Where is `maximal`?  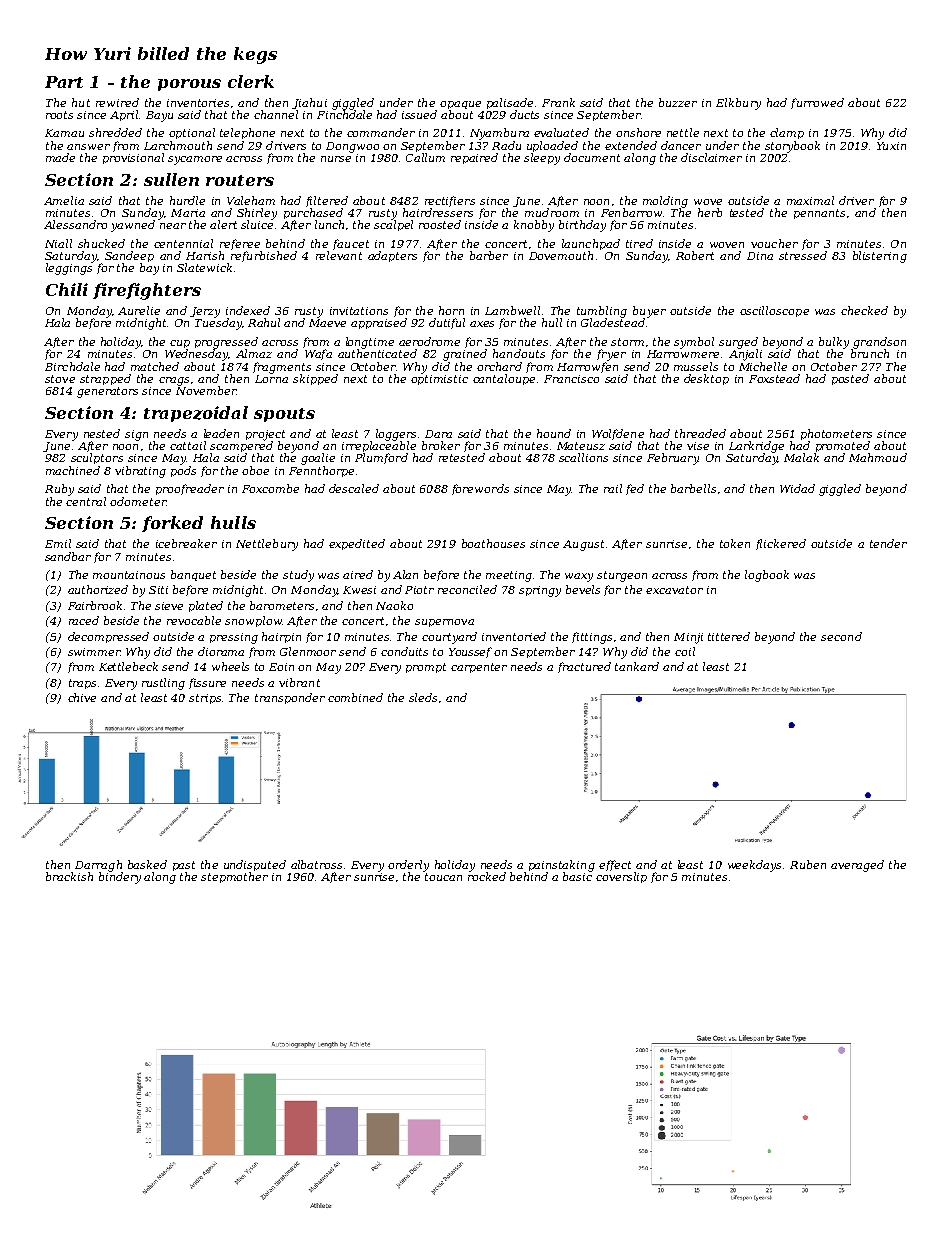 maximal is located at coordinates (810, 200).
